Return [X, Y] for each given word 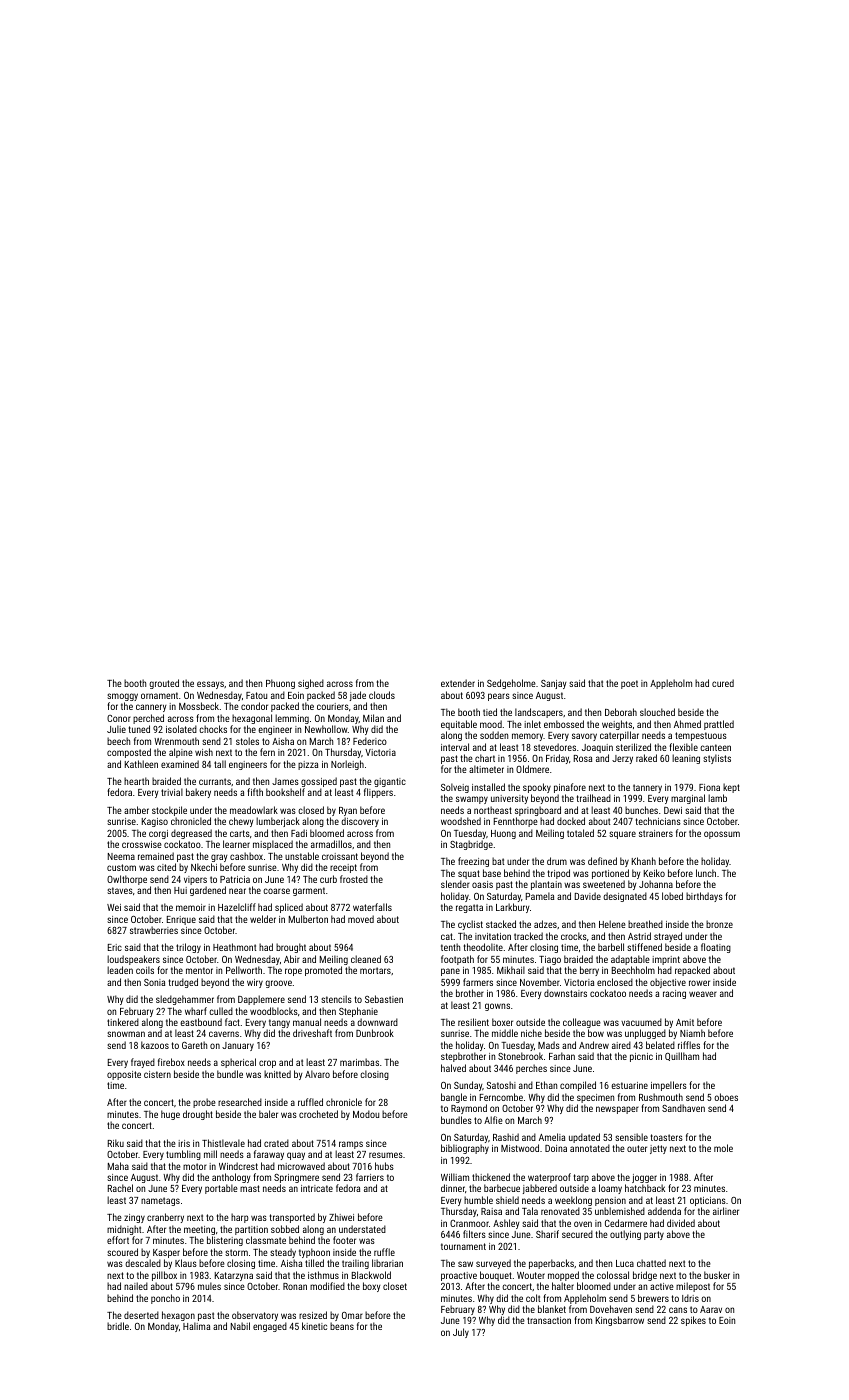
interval [455, 747]
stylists [717, 759]
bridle [118, 1326]
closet [395, 1286]
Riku [116, 1143]
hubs [384, 1166]
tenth [450, 947]
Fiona [709, 787]
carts [240, 833]
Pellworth [244, 970]
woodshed [461, 821]
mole [723, 1148]
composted [129, 753]
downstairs [565, 993]
